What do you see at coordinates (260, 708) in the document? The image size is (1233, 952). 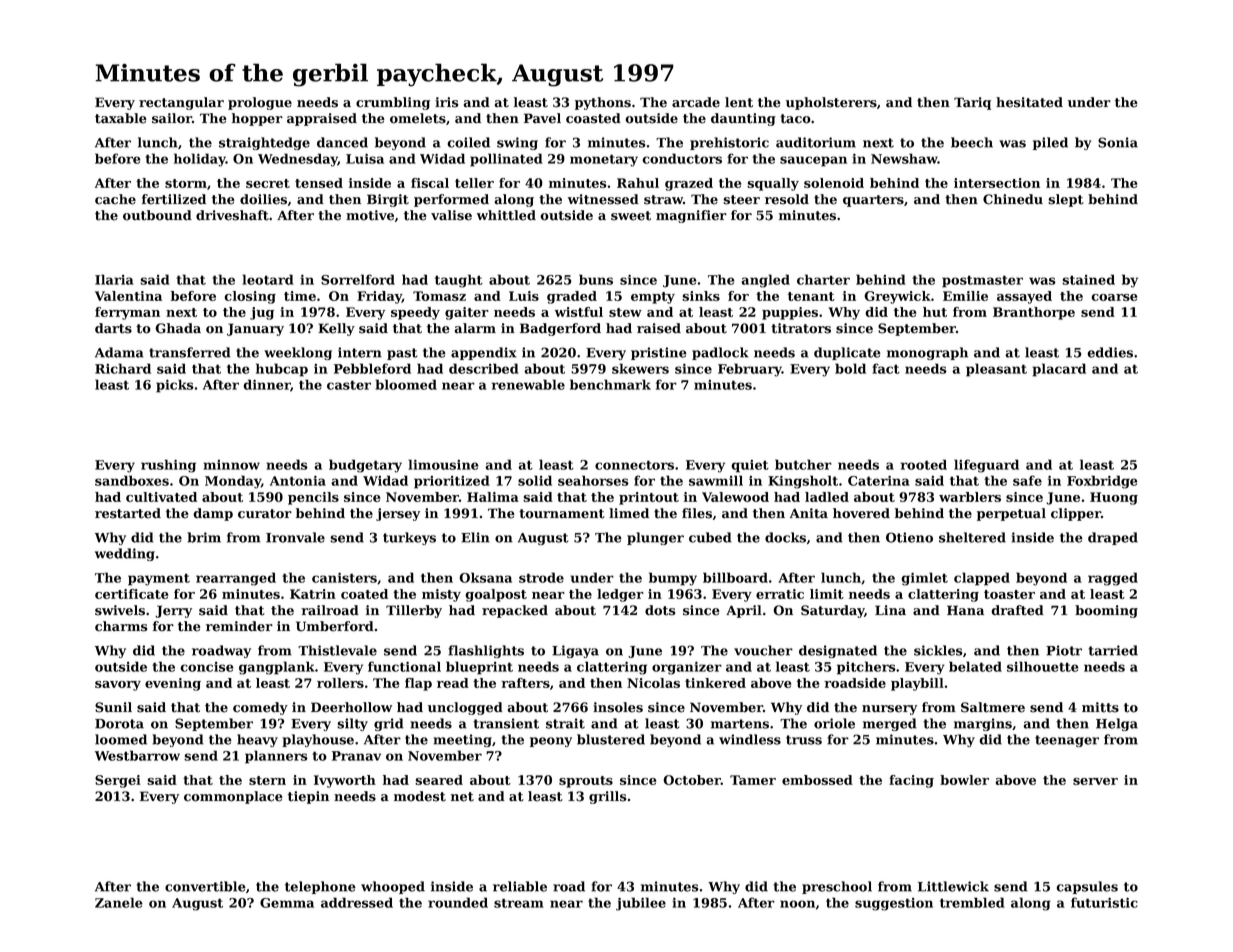 I see `comedy` at bounding box center [260, 708].
